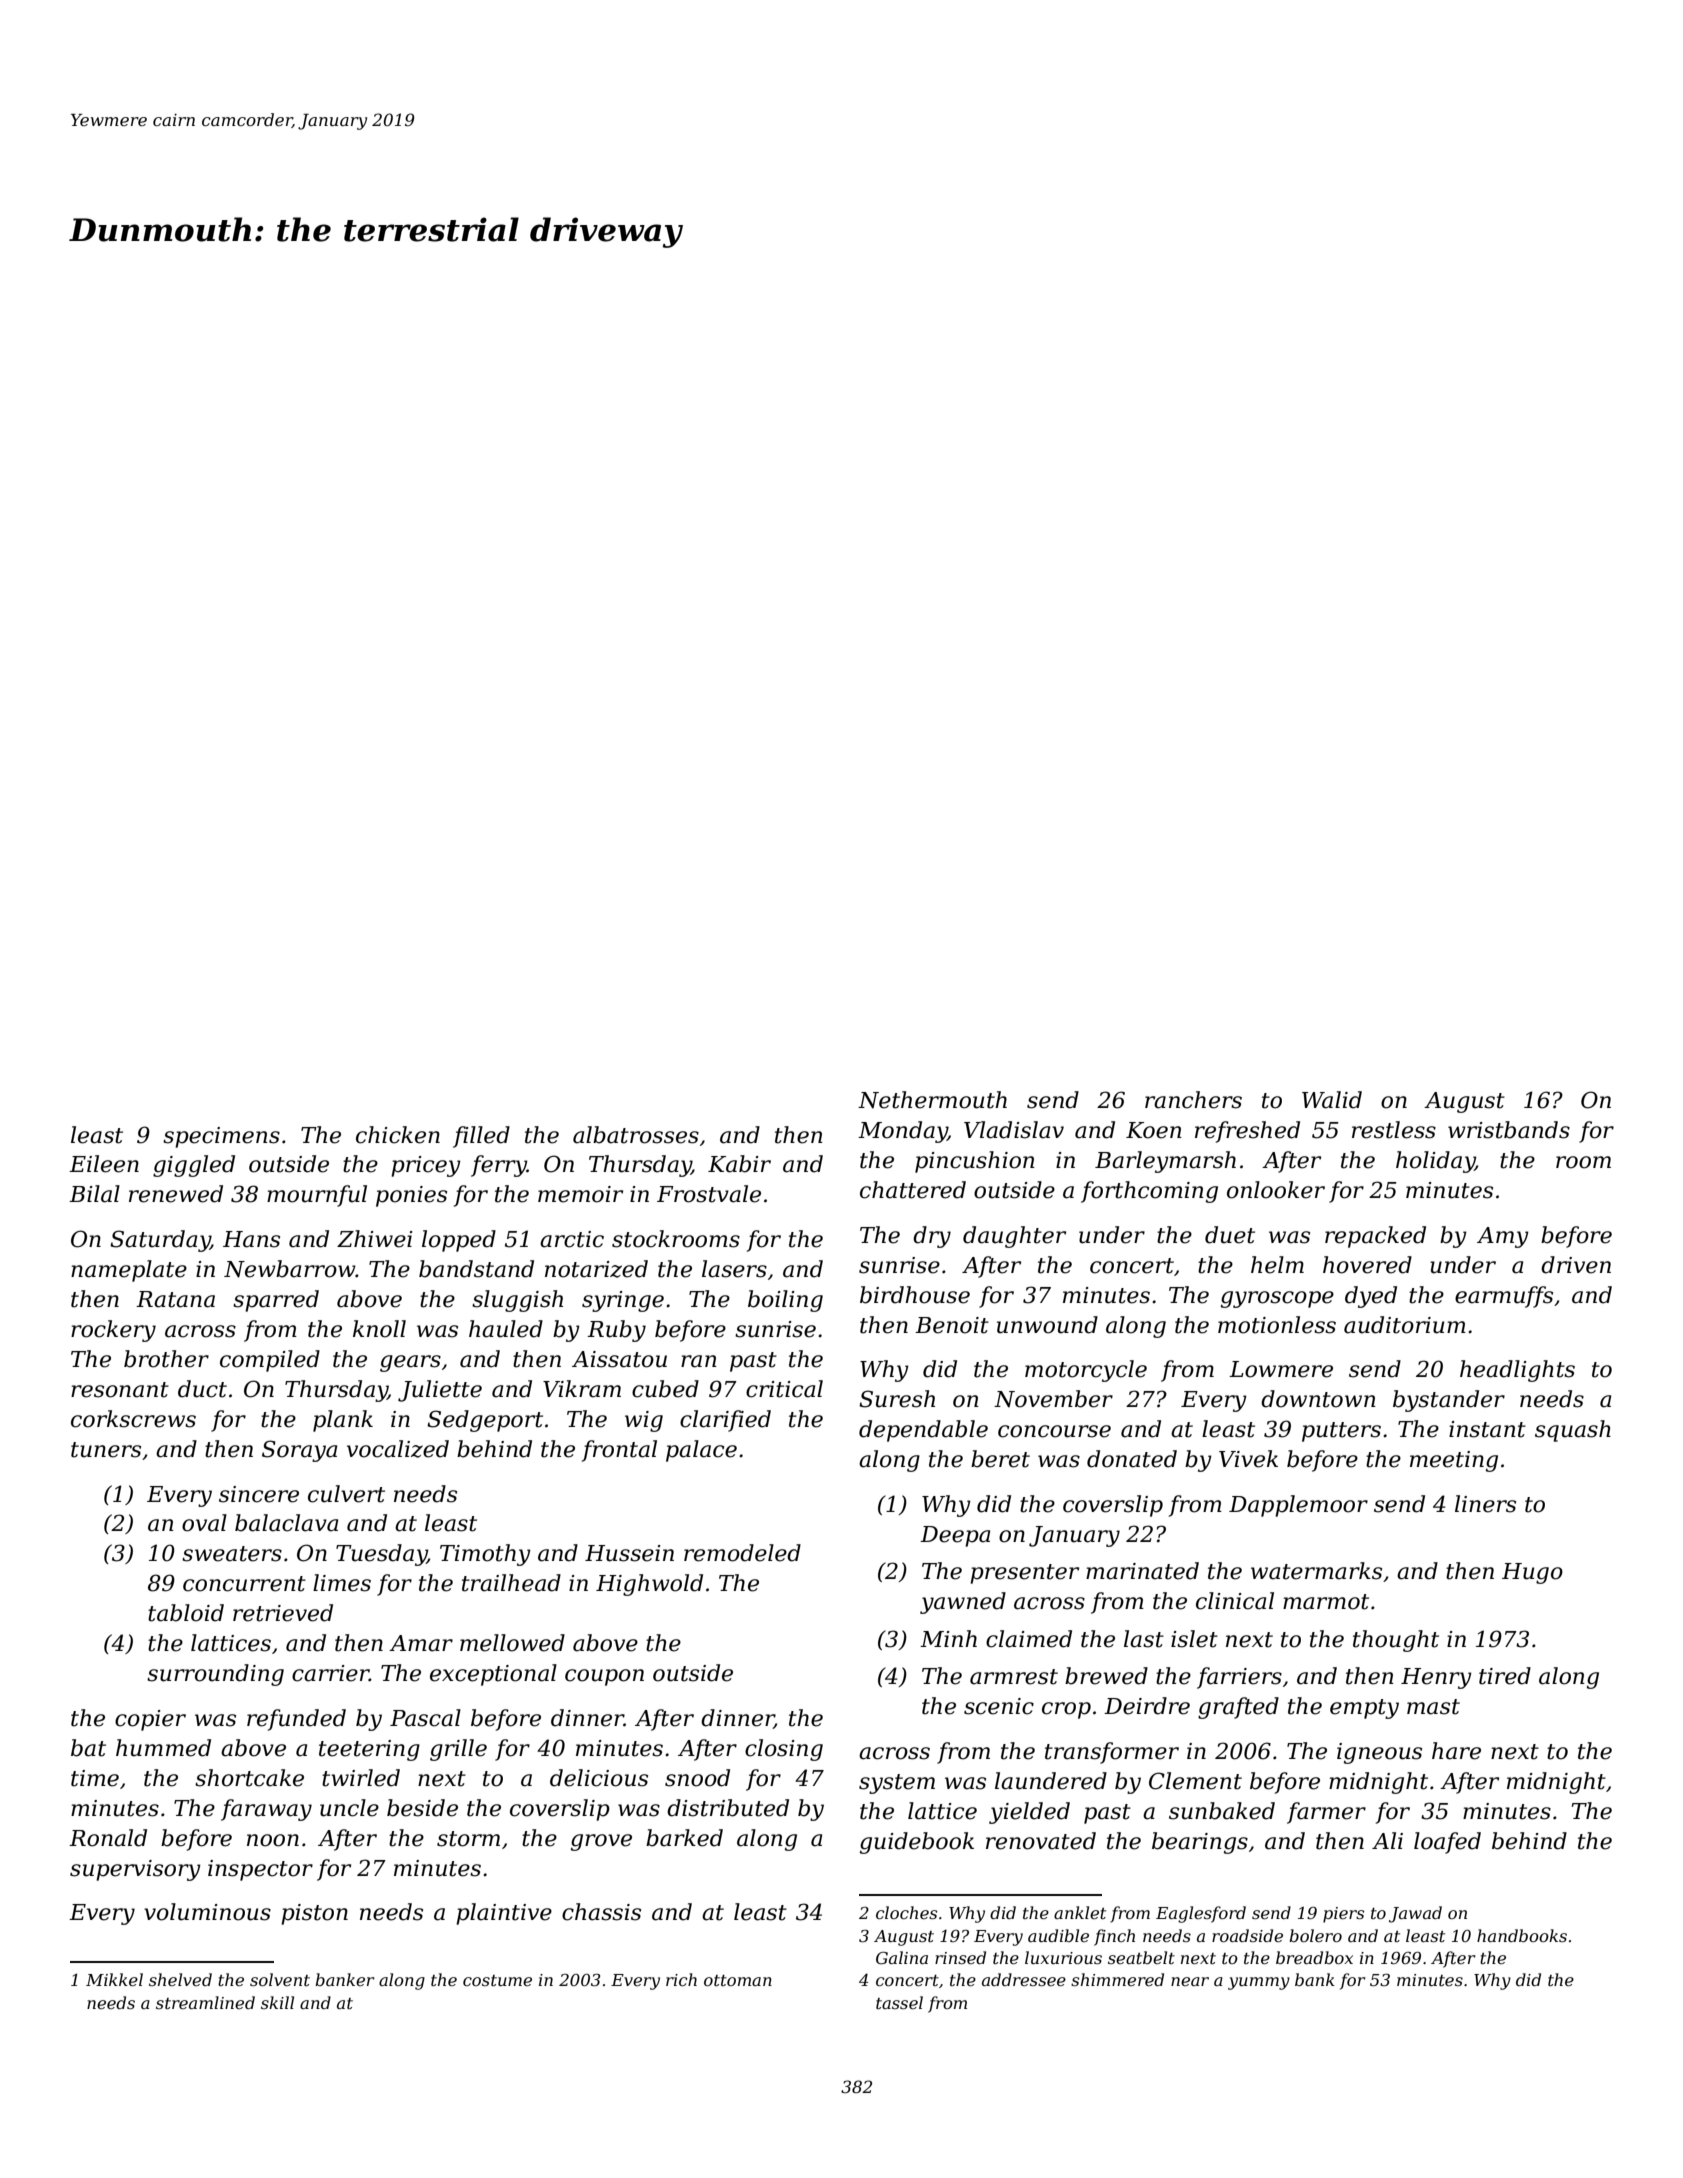 This document has height=2178, width=1683. Describe the element at coordinates (135, 1870) in the document. I see `supervisory` at that location.
